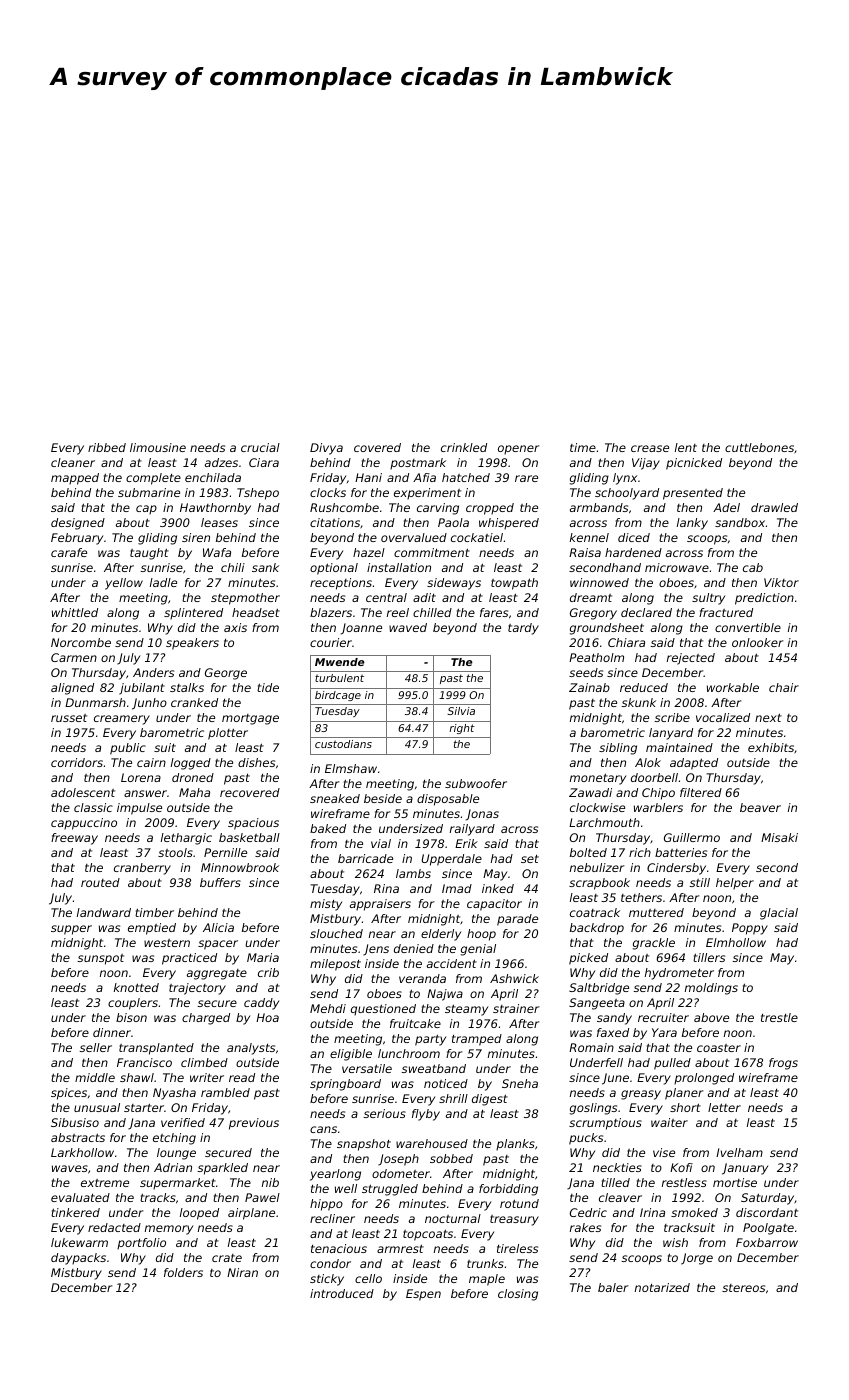  Describe the element at coordinates (104, 912) in the screenshot. I see `landward` at that location.
